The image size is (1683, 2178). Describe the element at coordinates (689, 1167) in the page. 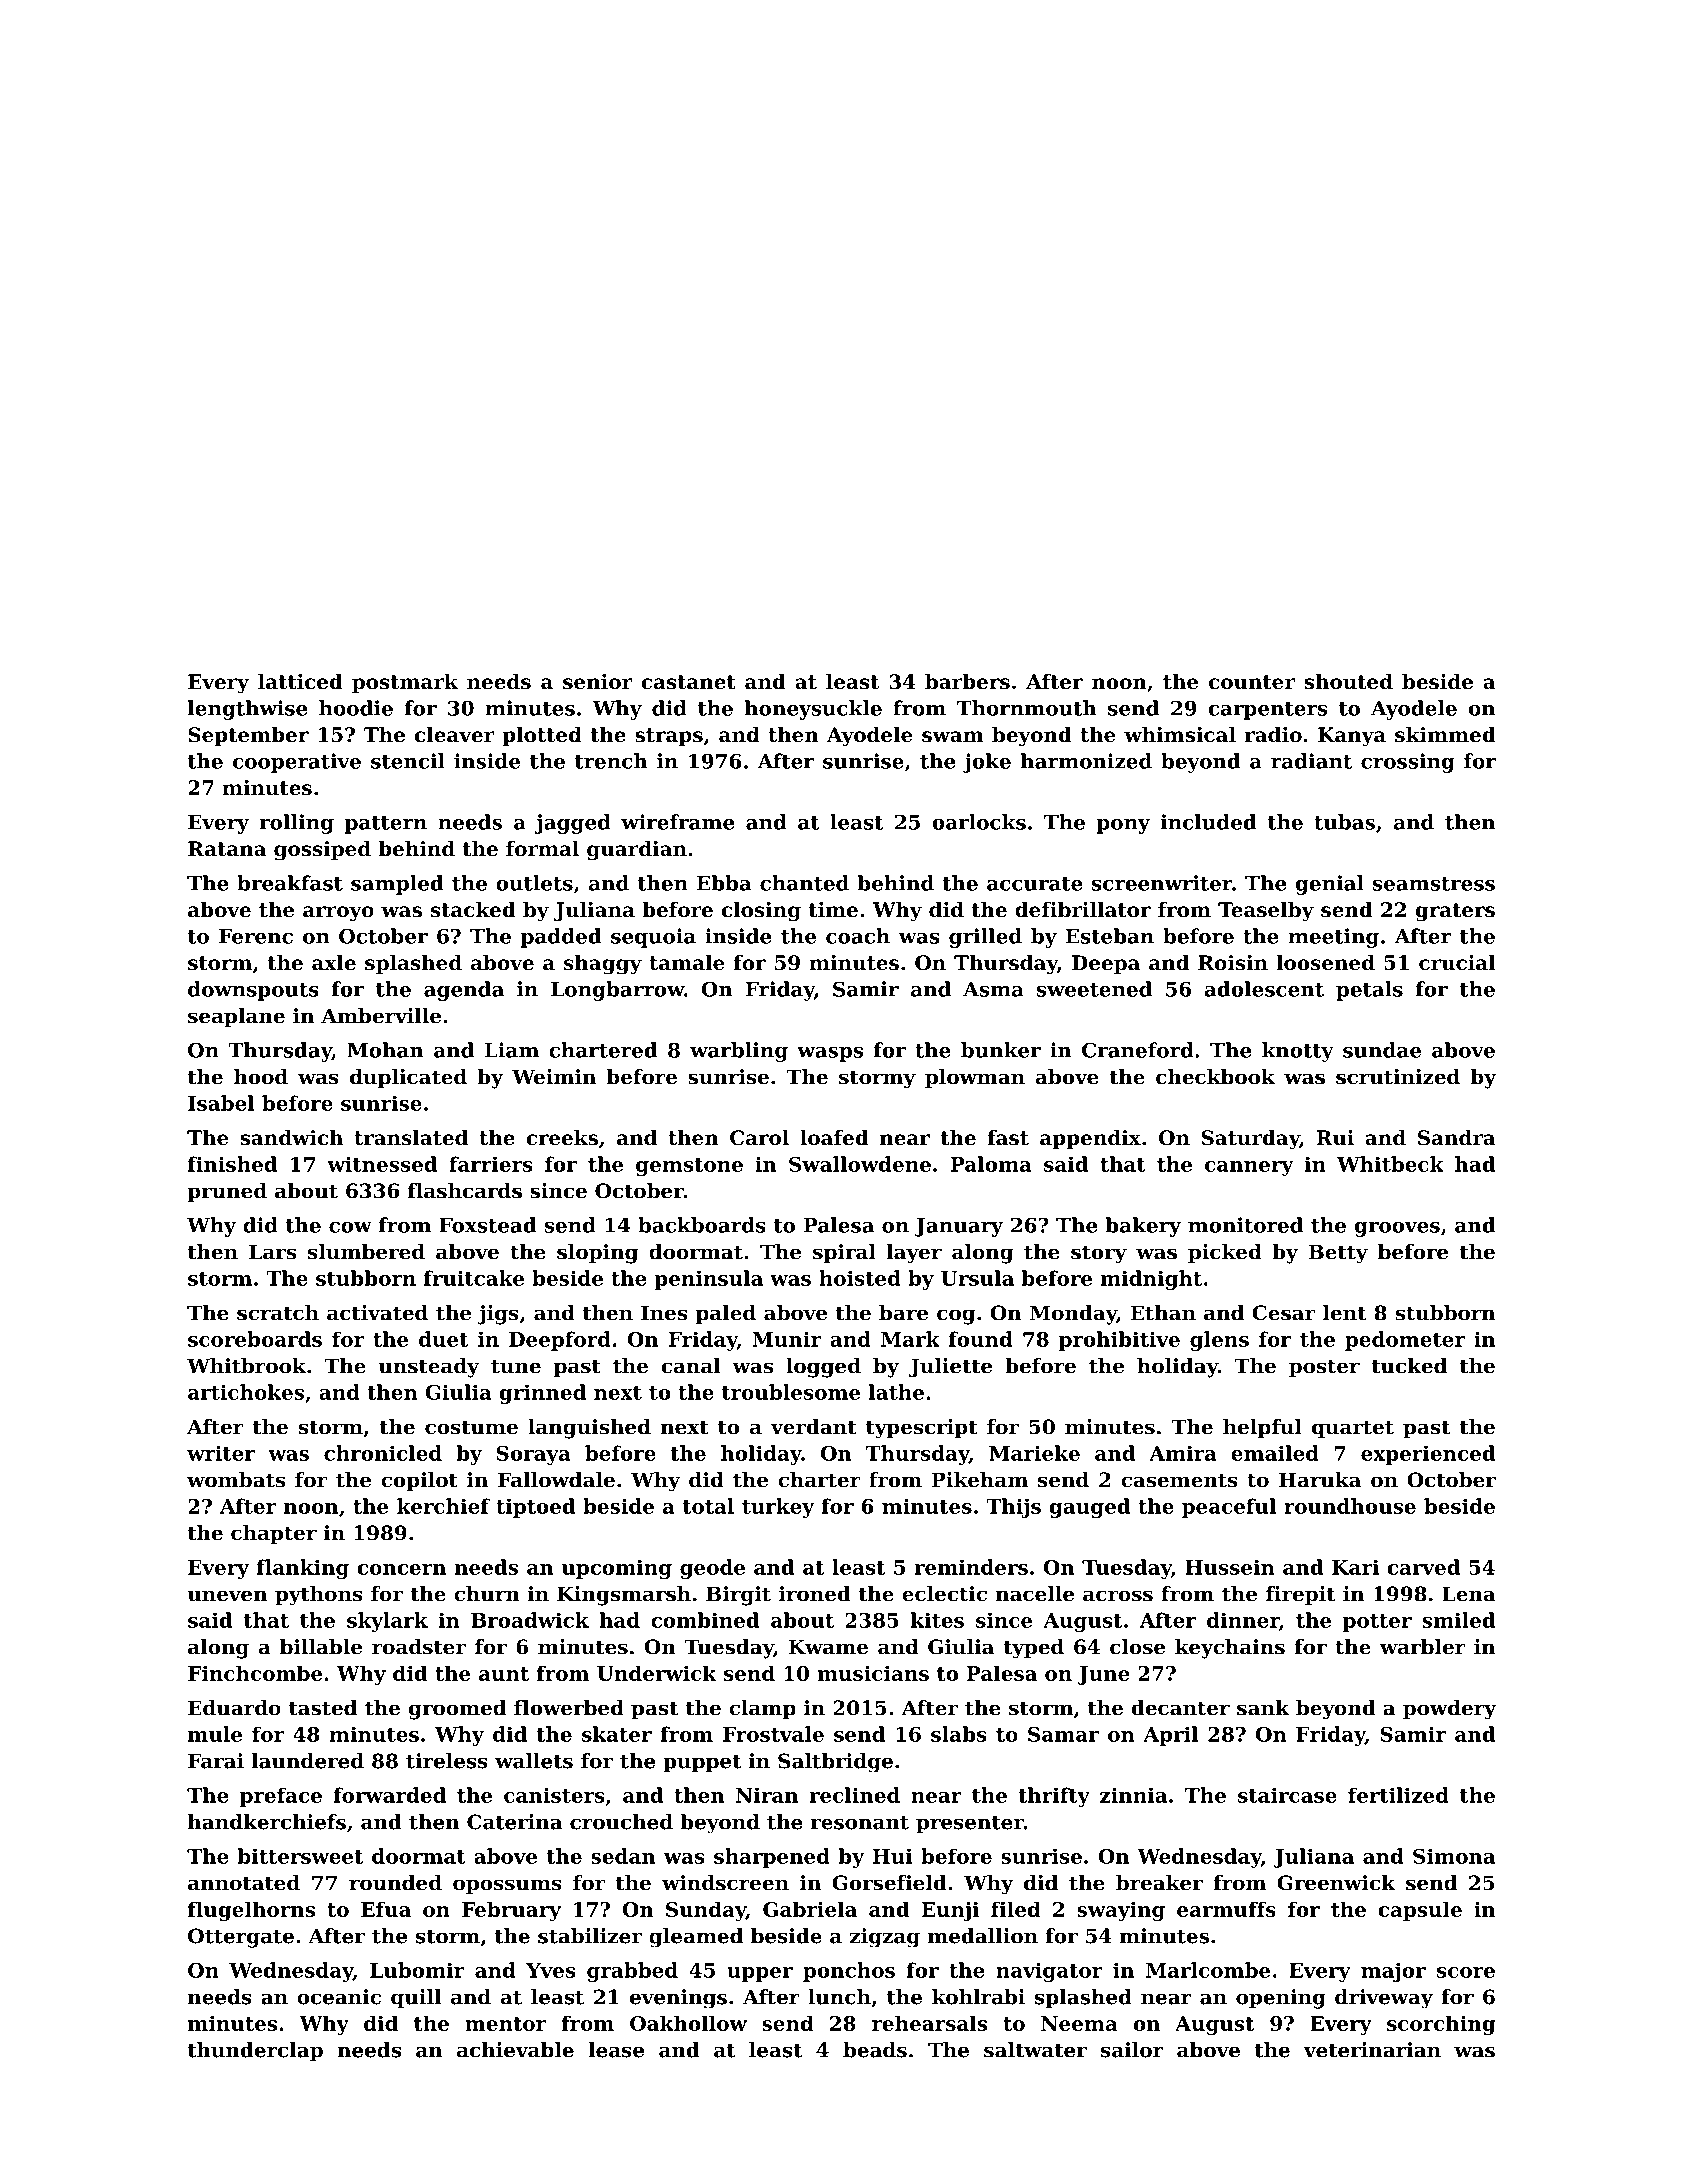

I see `gemstone` at that location.
